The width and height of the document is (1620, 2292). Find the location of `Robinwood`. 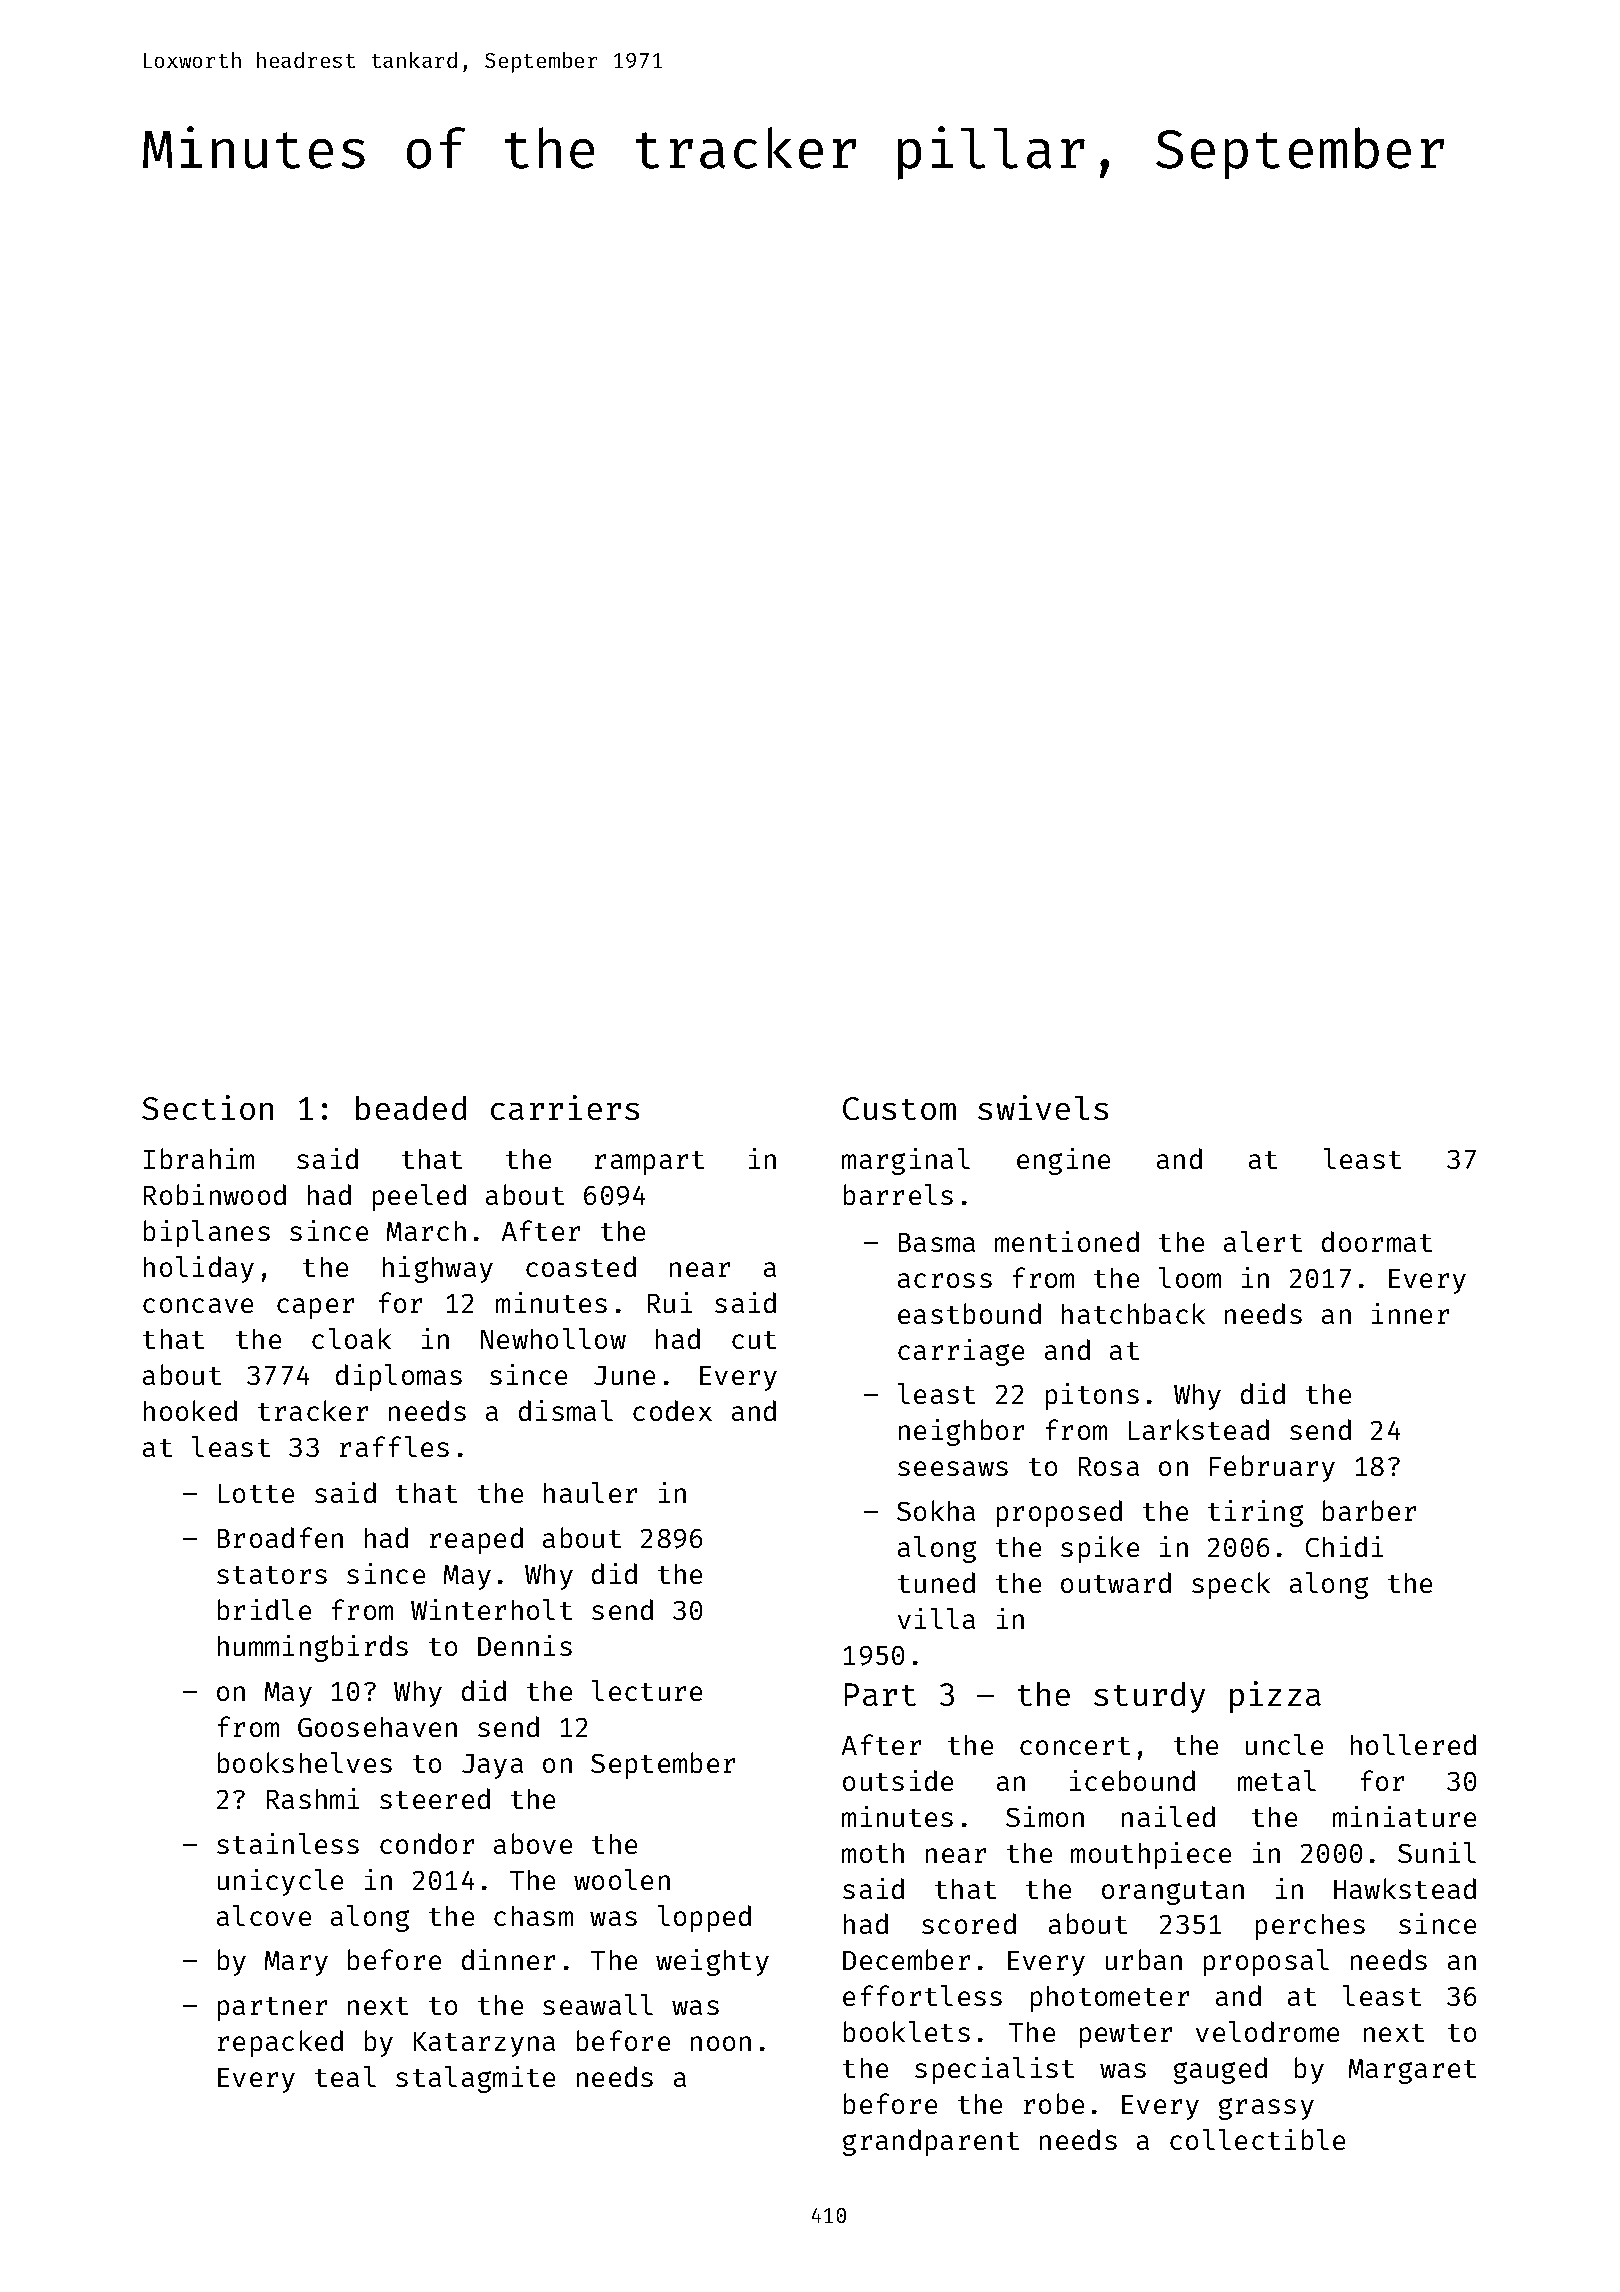

Robinwood is located at coordinates (215, 1194).
